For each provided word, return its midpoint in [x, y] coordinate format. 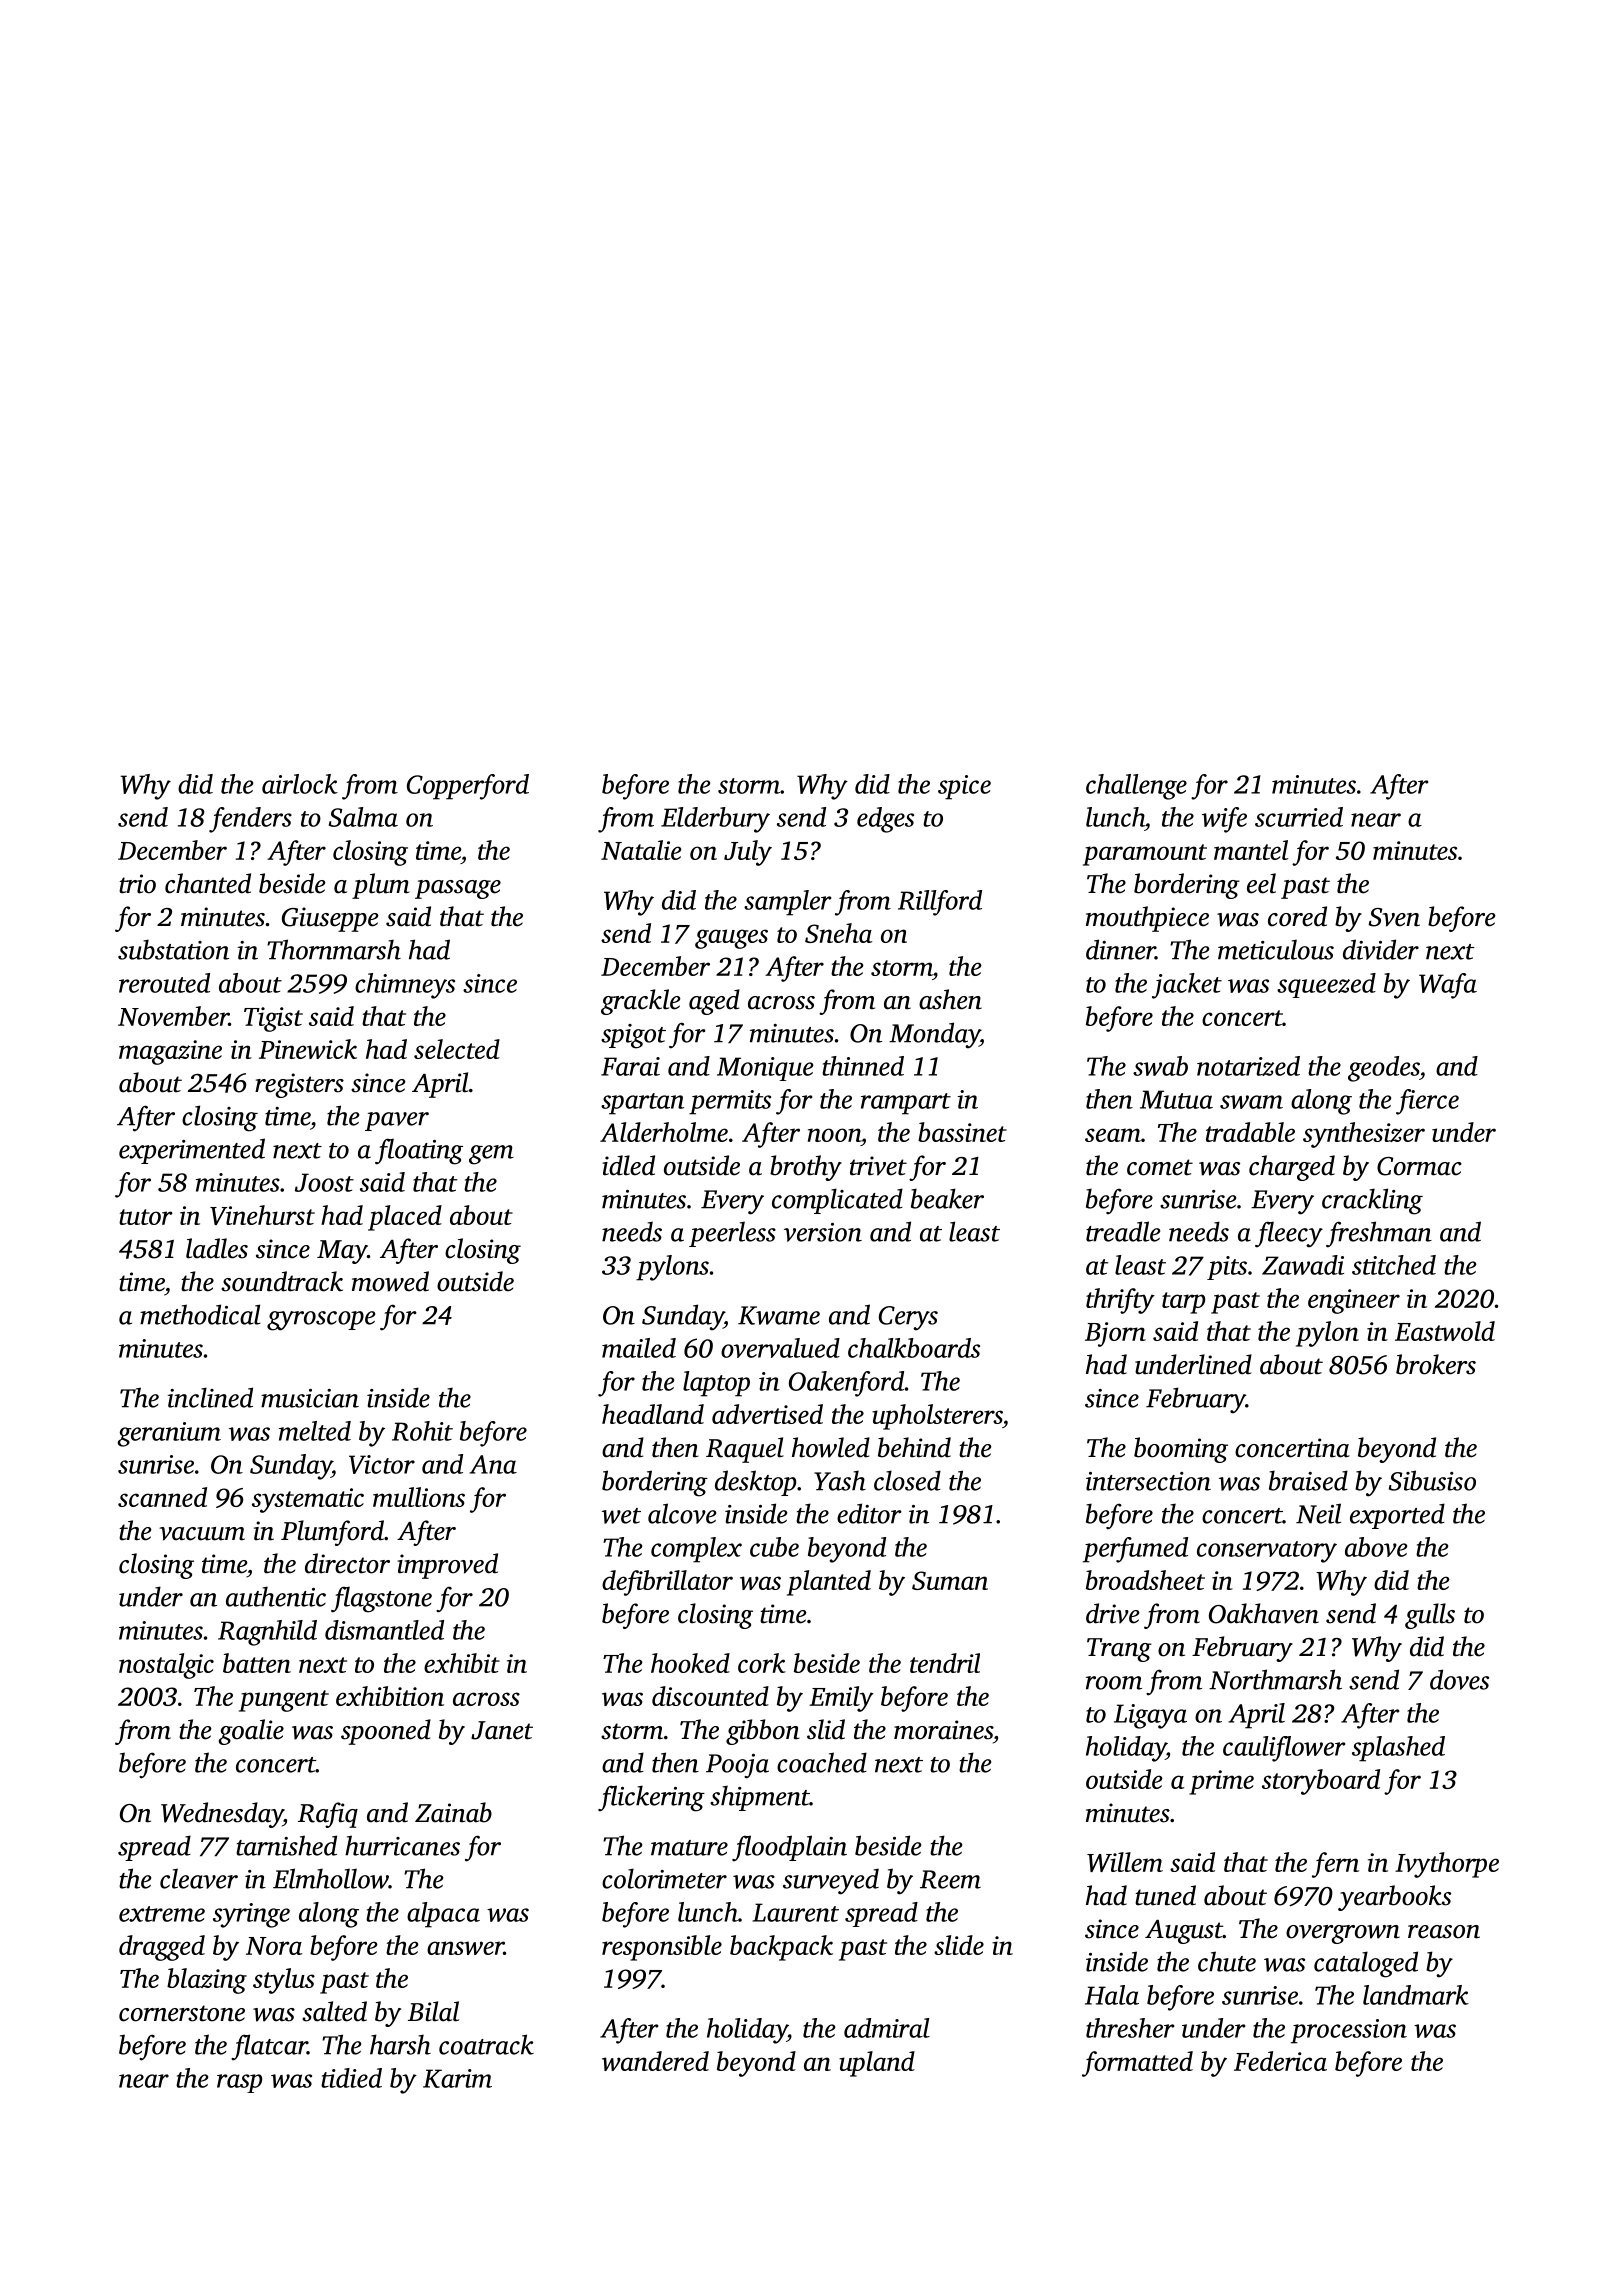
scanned [162, 1497]
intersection [1148, 1481]
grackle [641, 1002]
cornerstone [182, 2013]
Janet [502, 1730]
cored [1297, 916]
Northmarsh [1275, 1679]
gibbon [763, 1732]
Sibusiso [1432, 1480]
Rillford [940, 903]
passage [458, 889]
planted [829, 1583]
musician [310, 1398]
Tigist [273, 1019]
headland [653, 1414]
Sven [1394, 917]
